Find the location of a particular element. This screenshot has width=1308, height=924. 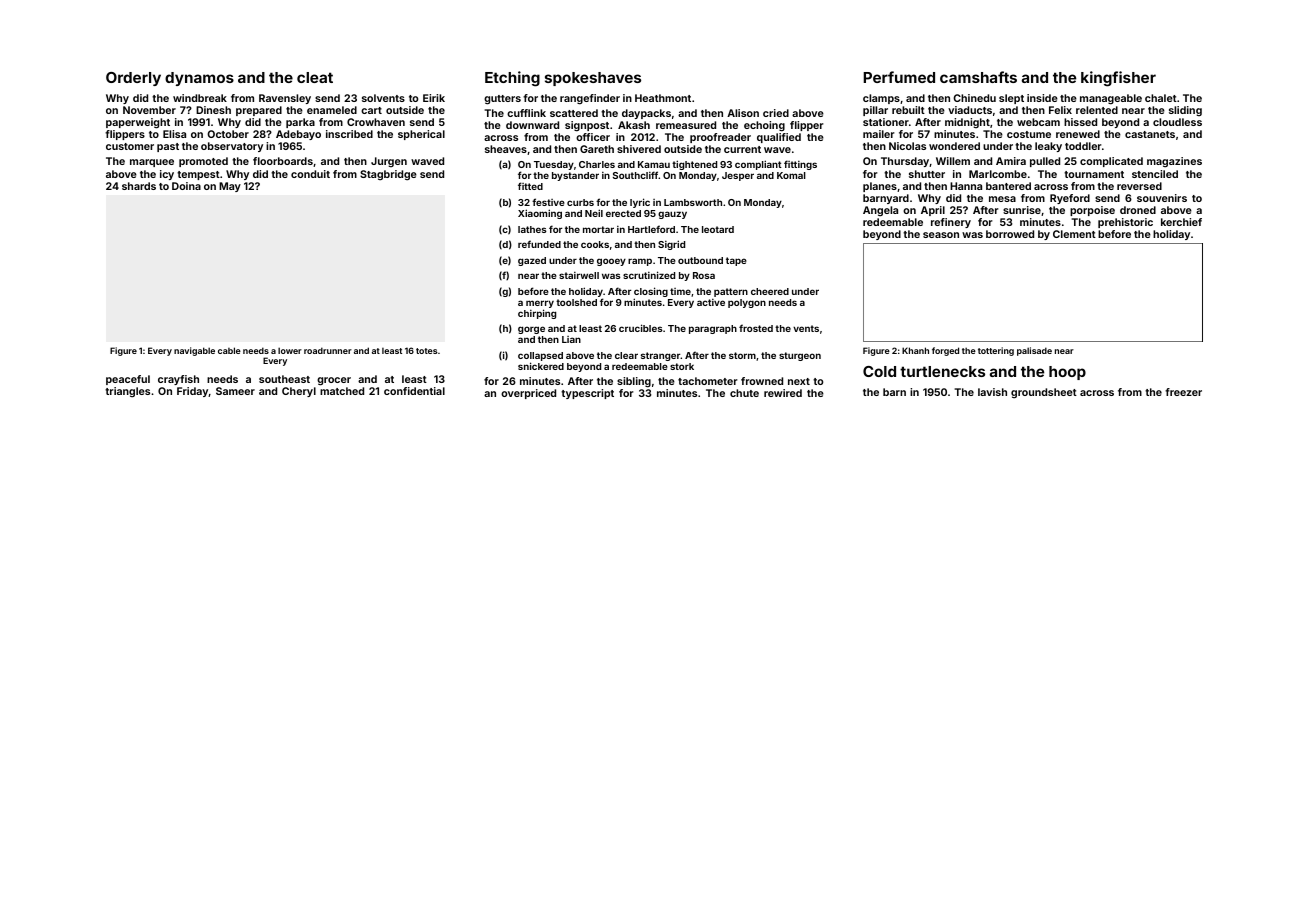

cheered is located at coordinates (770, 291).
